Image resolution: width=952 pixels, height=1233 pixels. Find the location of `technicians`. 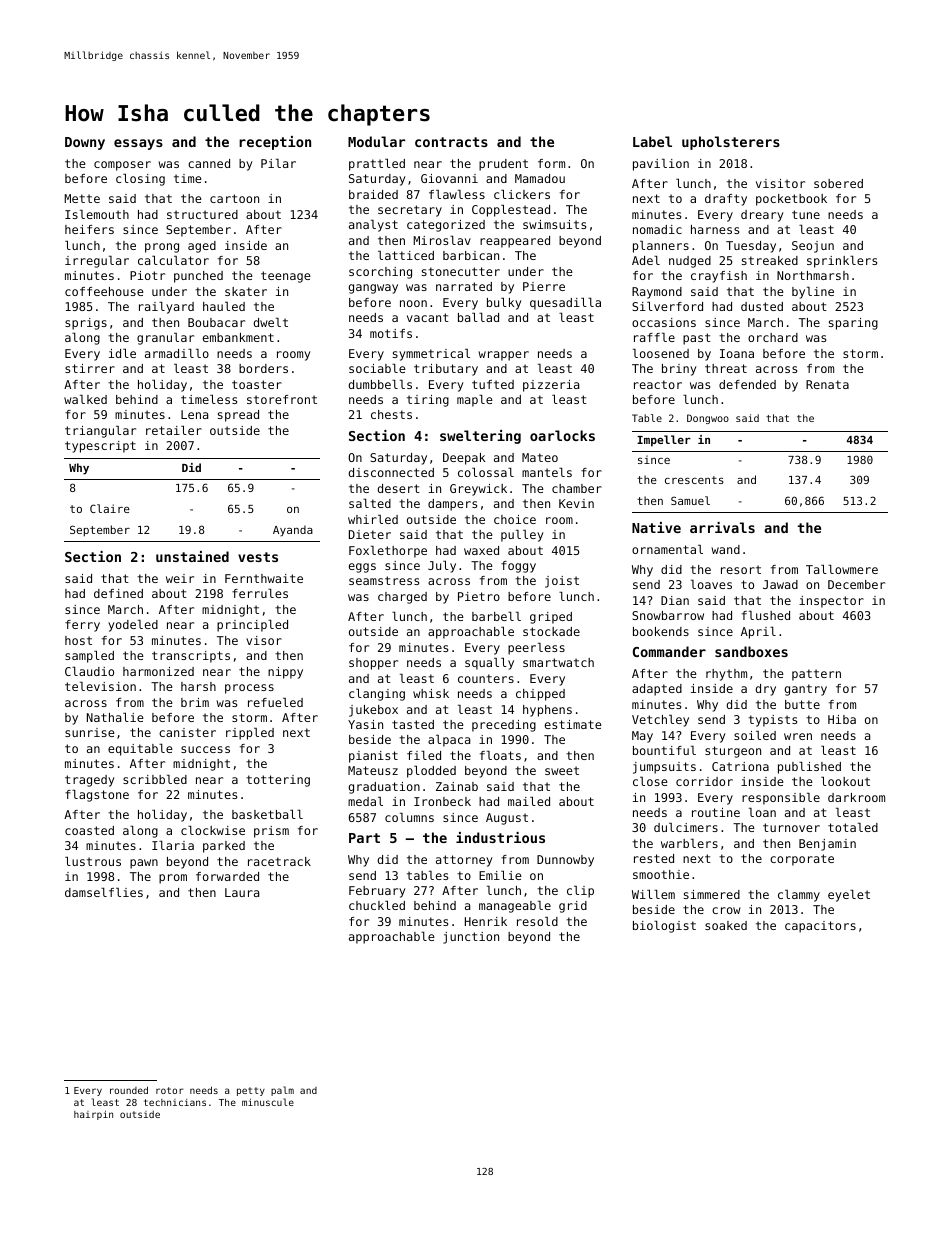

technicians is located at coordinates (175, 1102).
